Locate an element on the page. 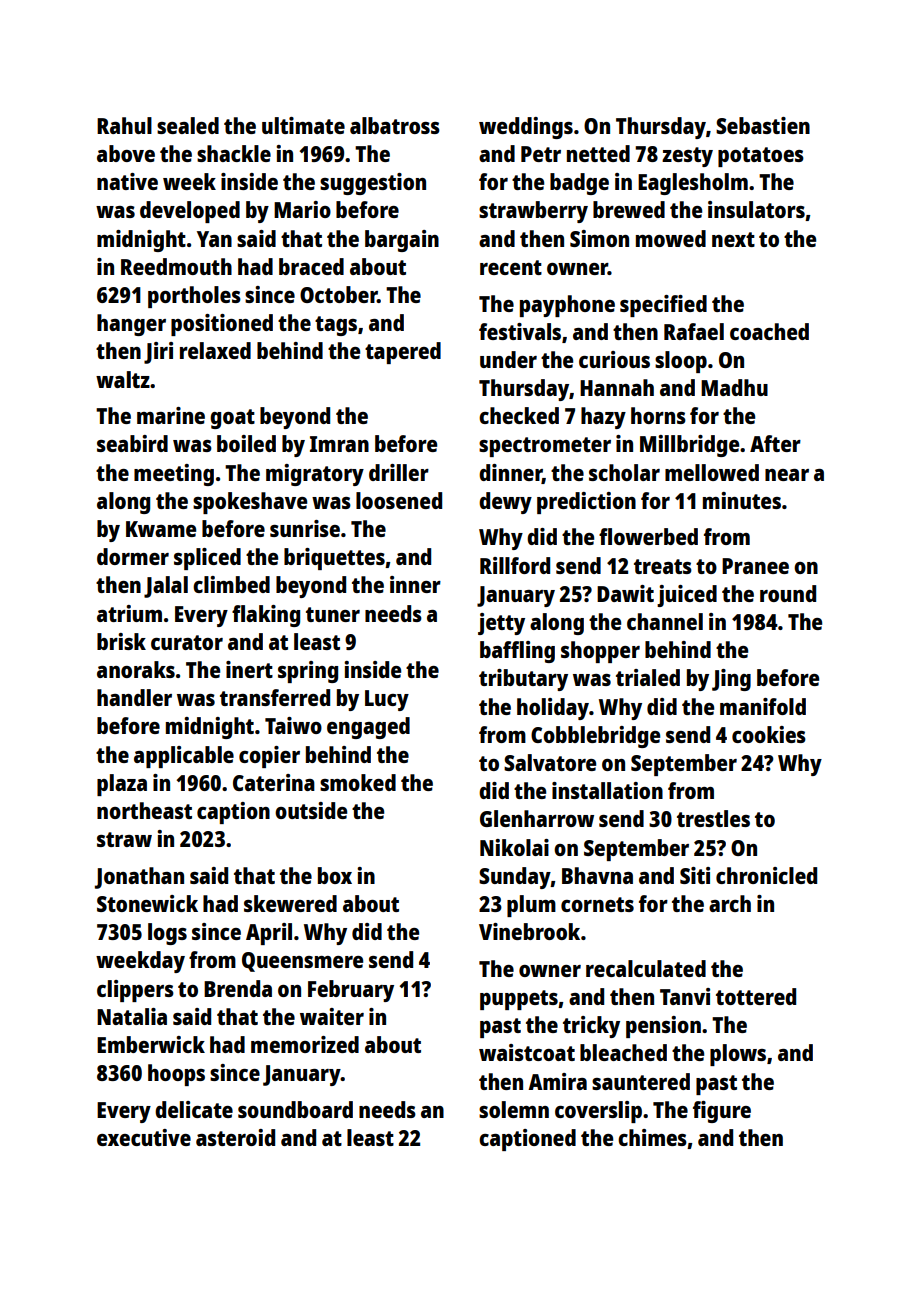  Sebastien is located at coordinates (763, 125).
